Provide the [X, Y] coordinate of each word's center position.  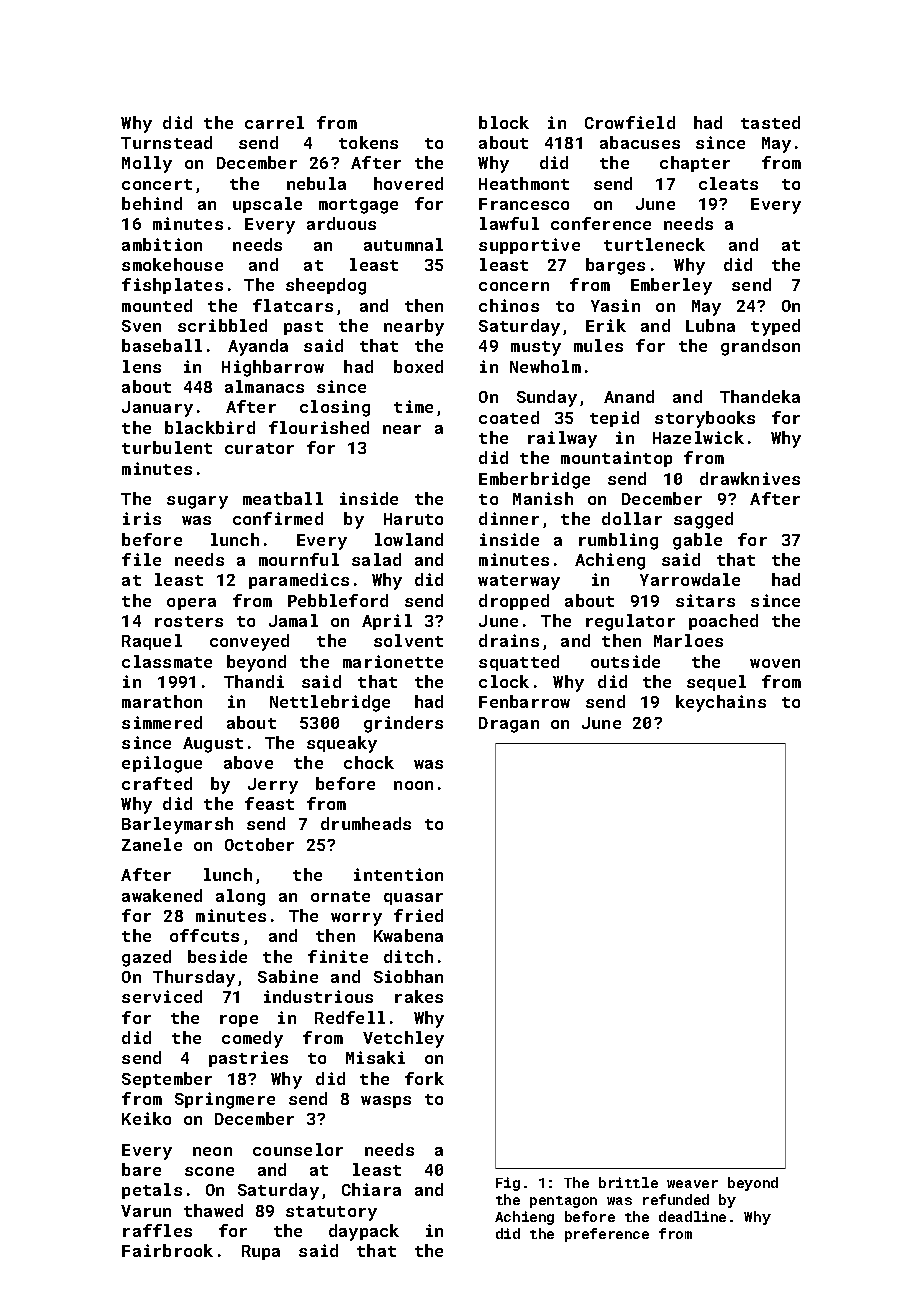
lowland [409, 539]
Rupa [261, 1252]
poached [723, 622]
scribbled [222, 325]
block [504, 122]
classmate [167, 661]
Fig [508, 1184]
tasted [770, 122]
